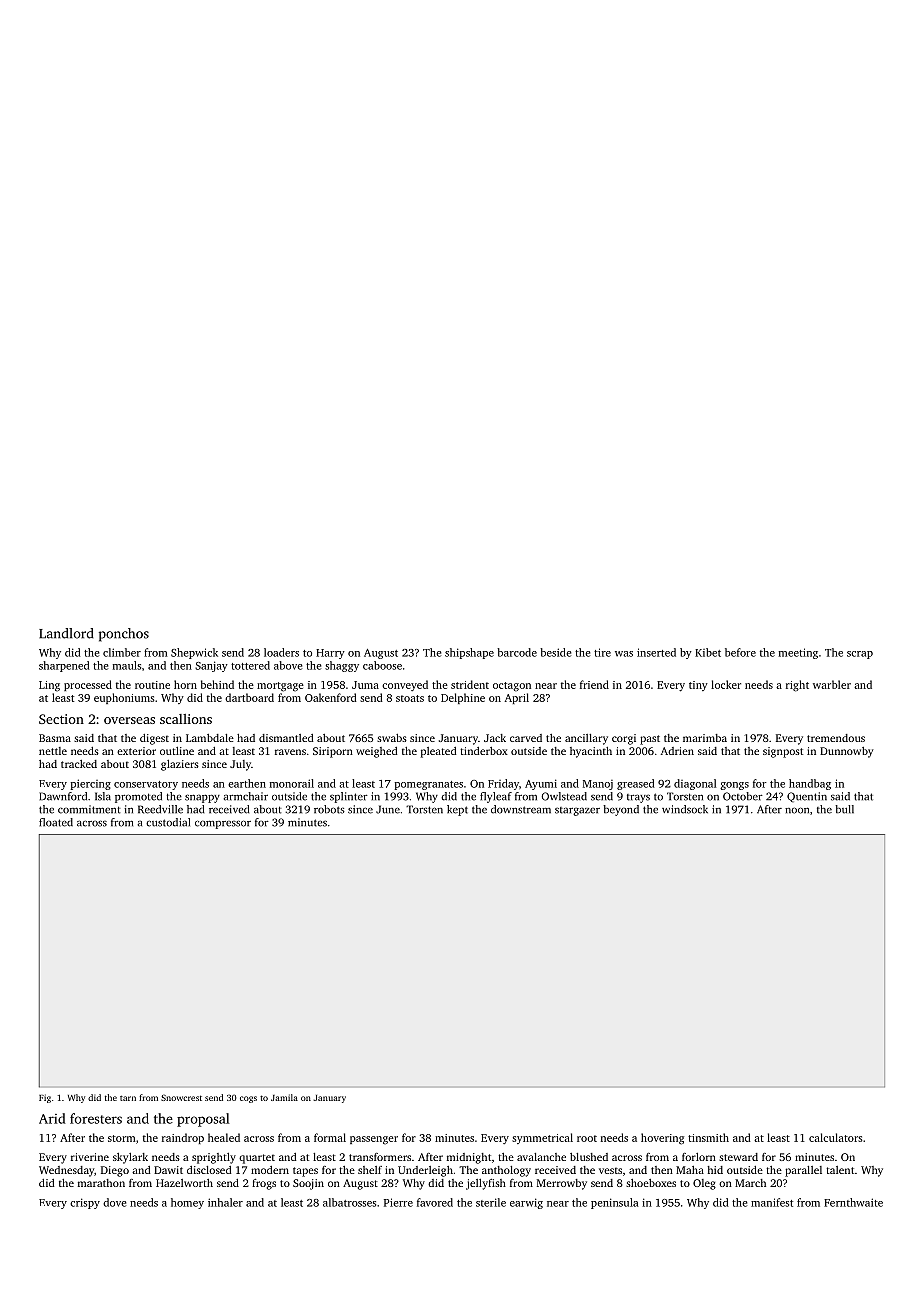 This image has height=1308, width=924. Describe the element at coordinates (457, 810) in the image. I see `kept` at that location.
